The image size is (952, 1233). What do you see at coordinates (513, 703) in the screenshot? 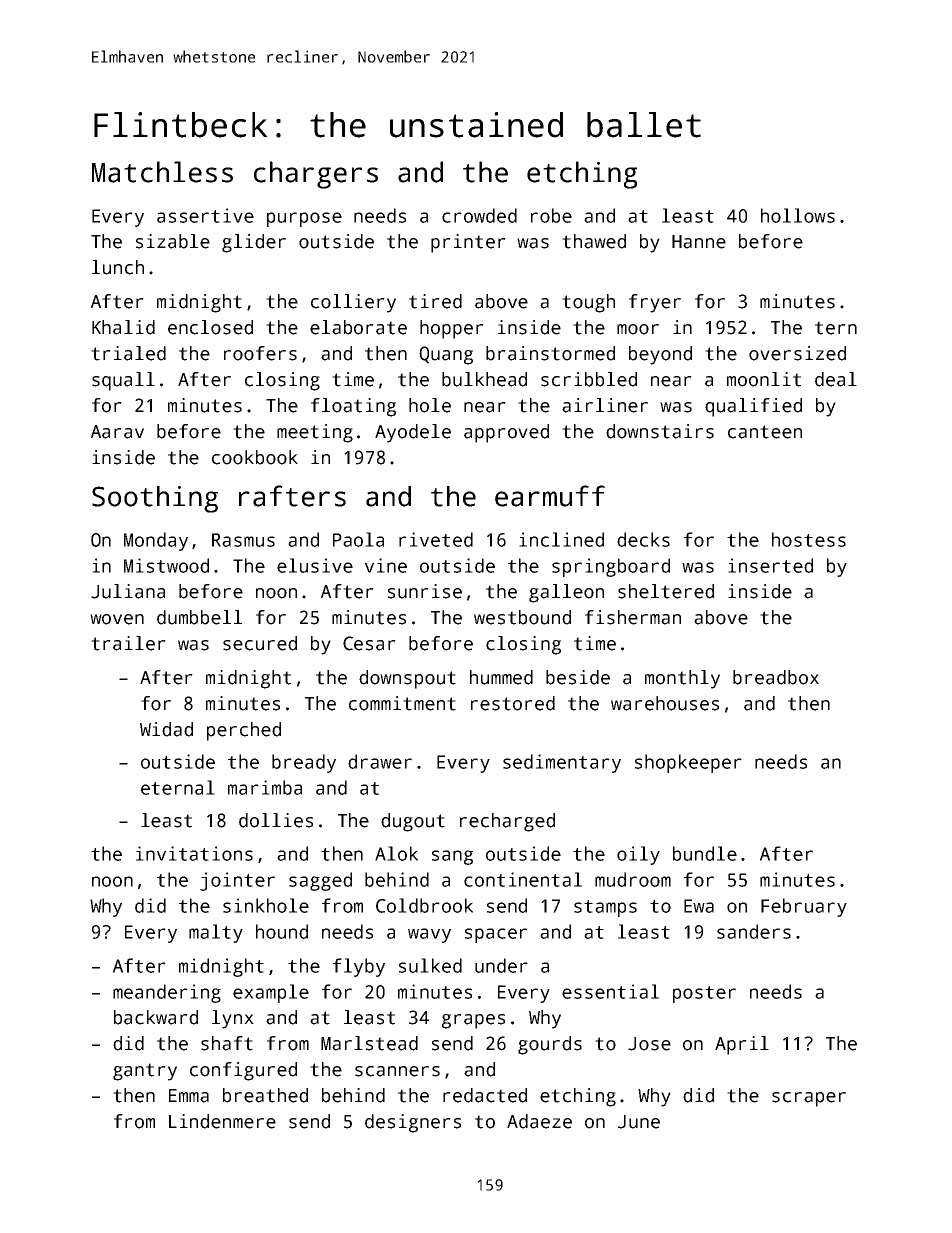
I see `restored` at bounding box center [513, 703].
